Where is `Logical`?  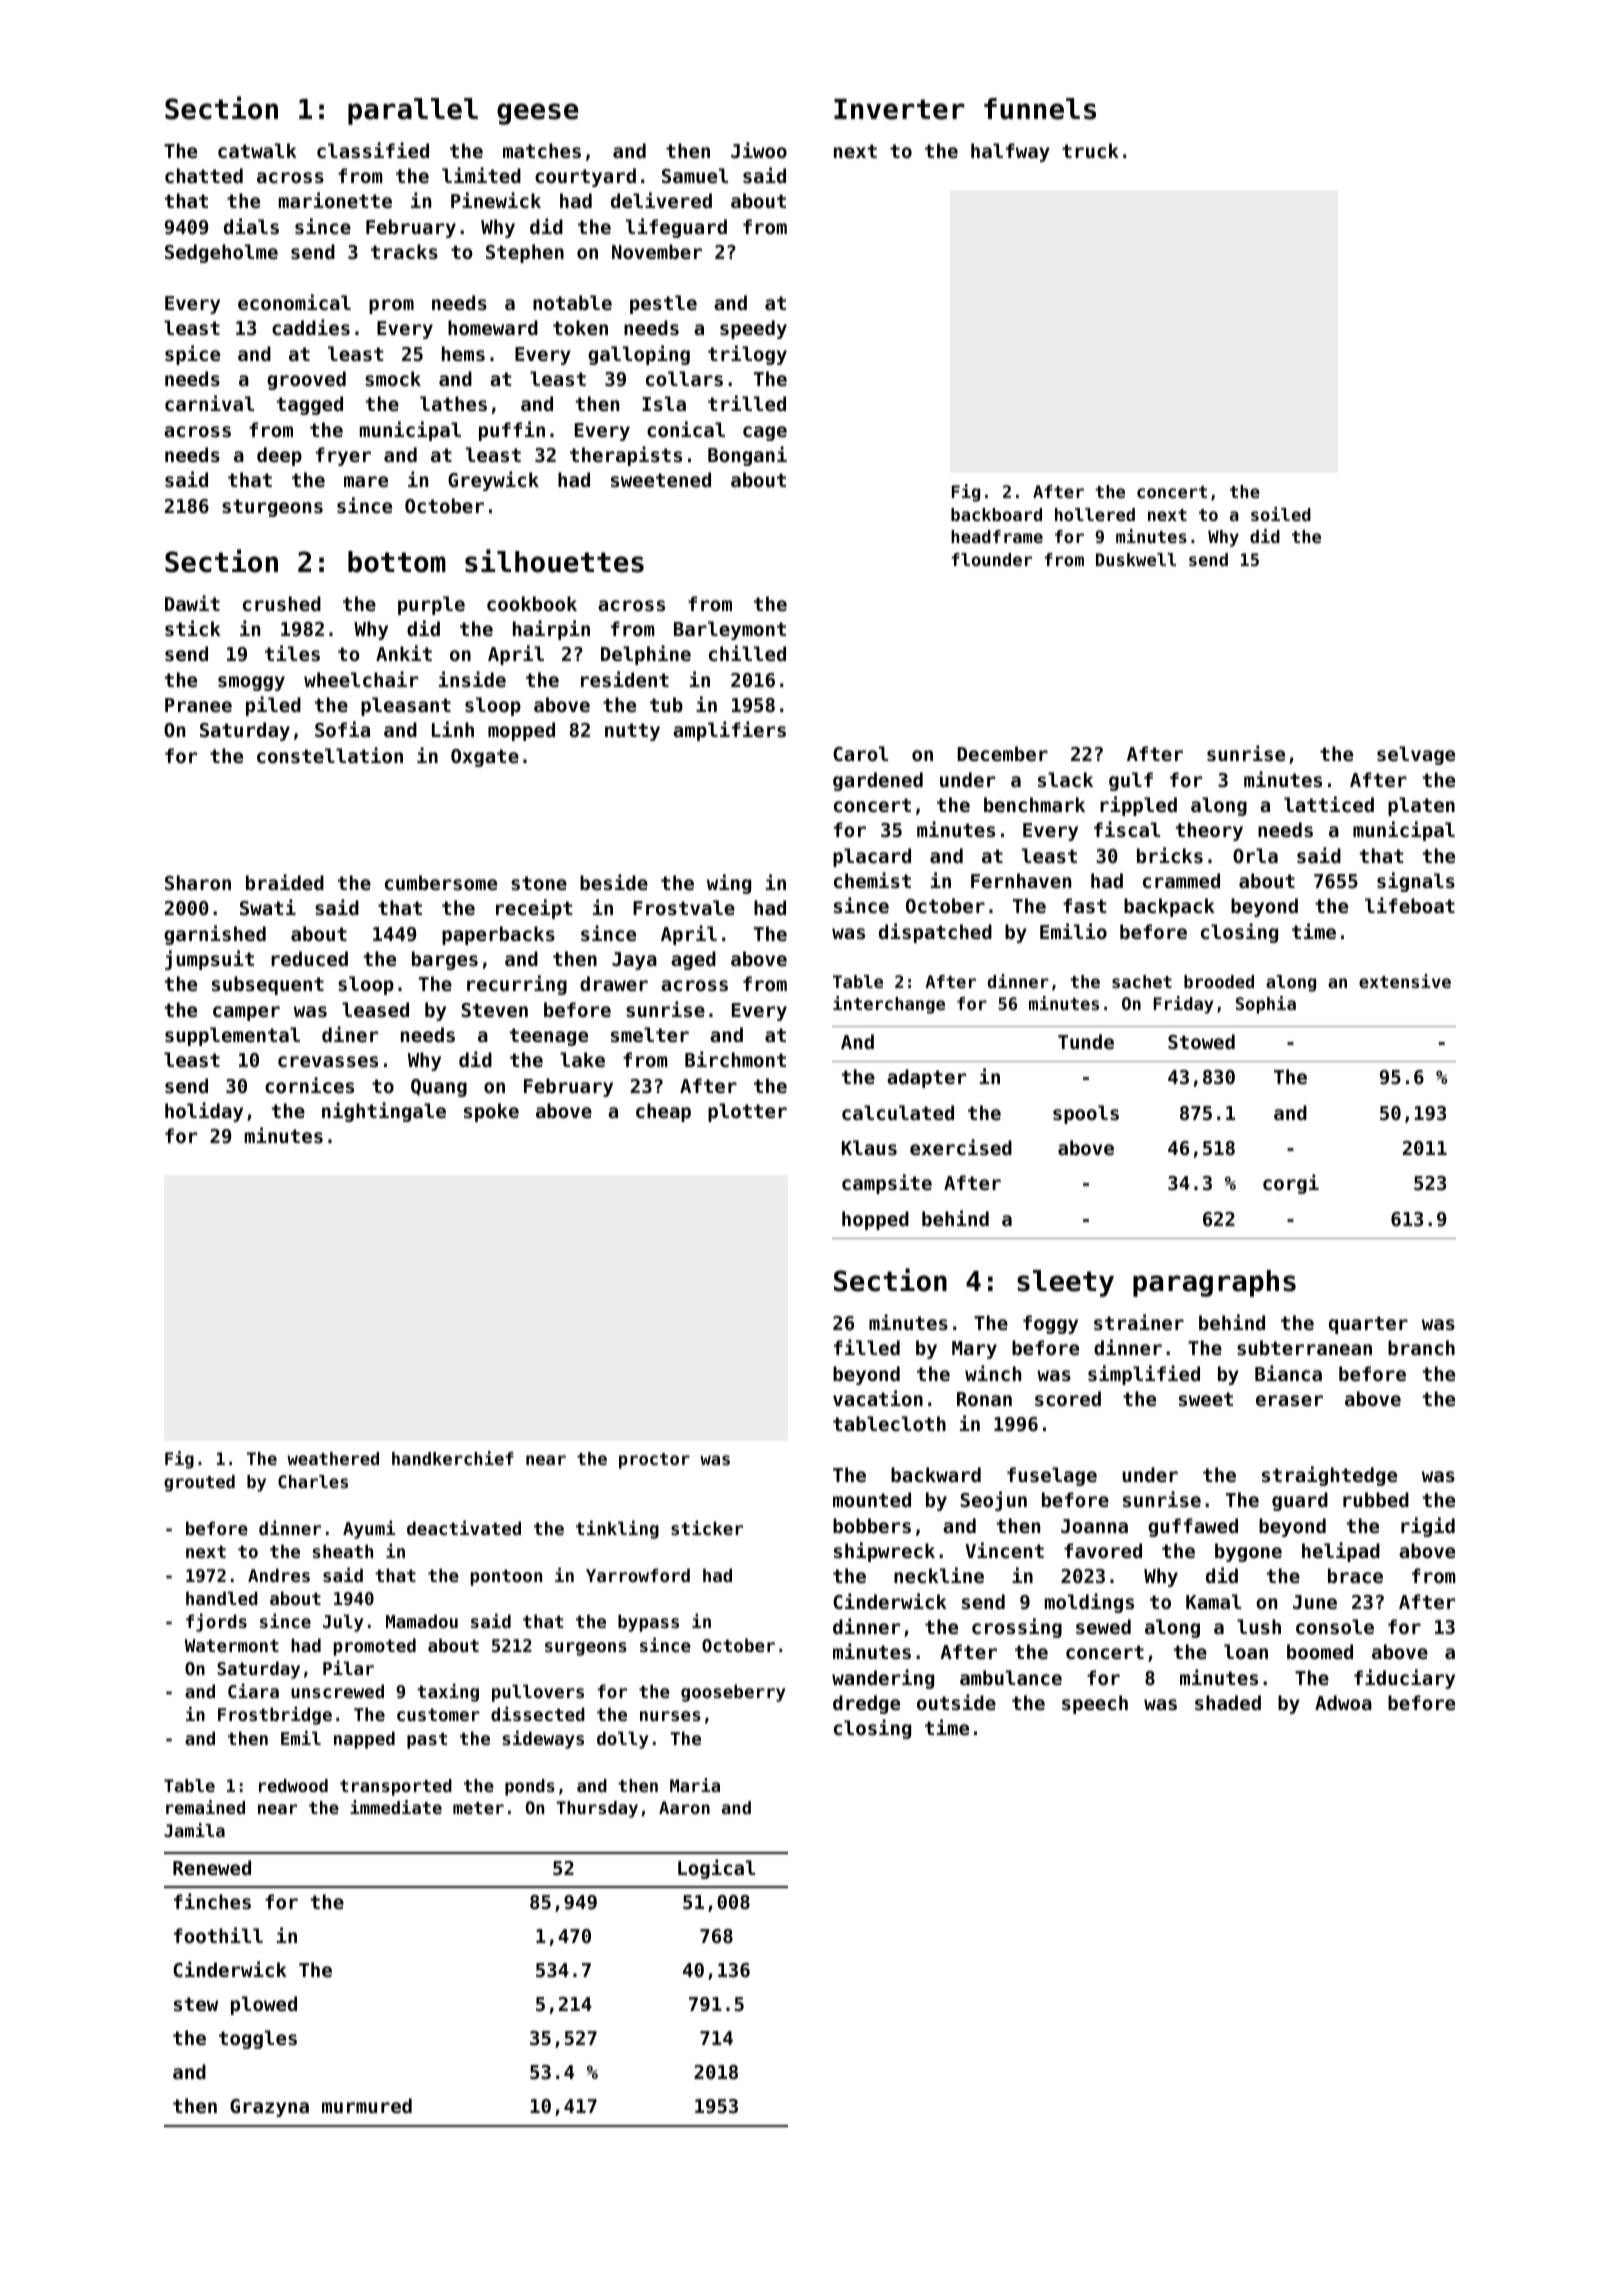 Logical is located at coordinates (716, 1869).
